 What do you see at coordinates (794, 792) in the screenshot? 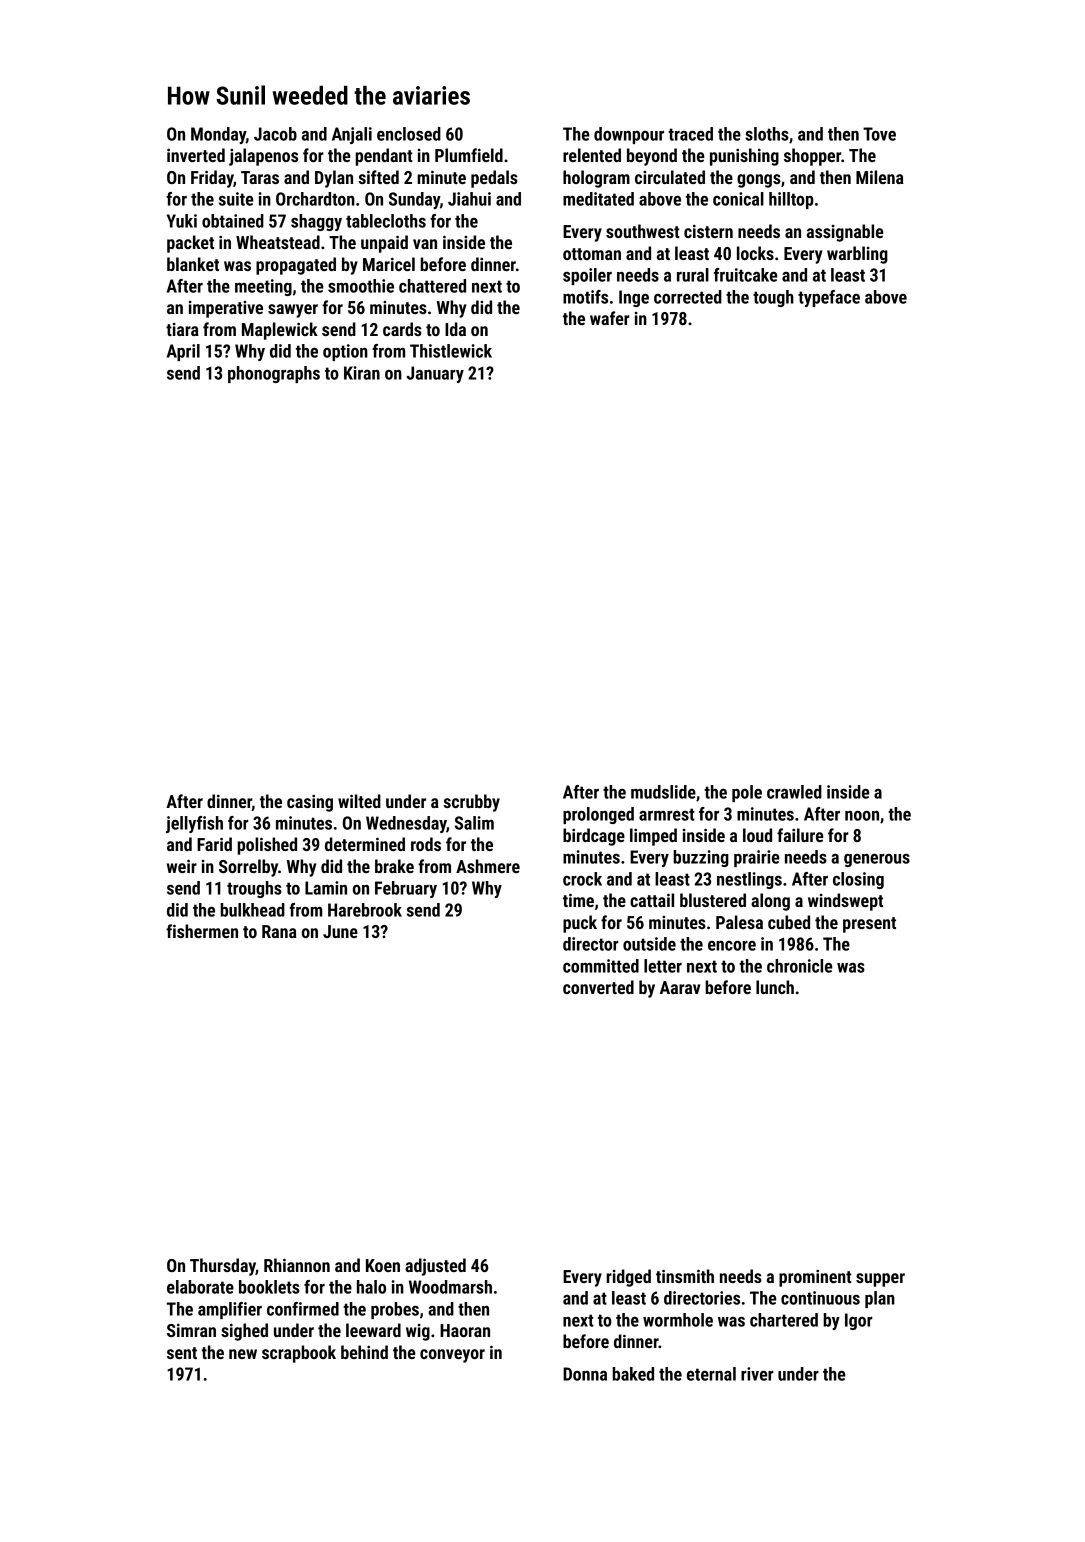
I see `crawled` at bounding box center [794, 792].
